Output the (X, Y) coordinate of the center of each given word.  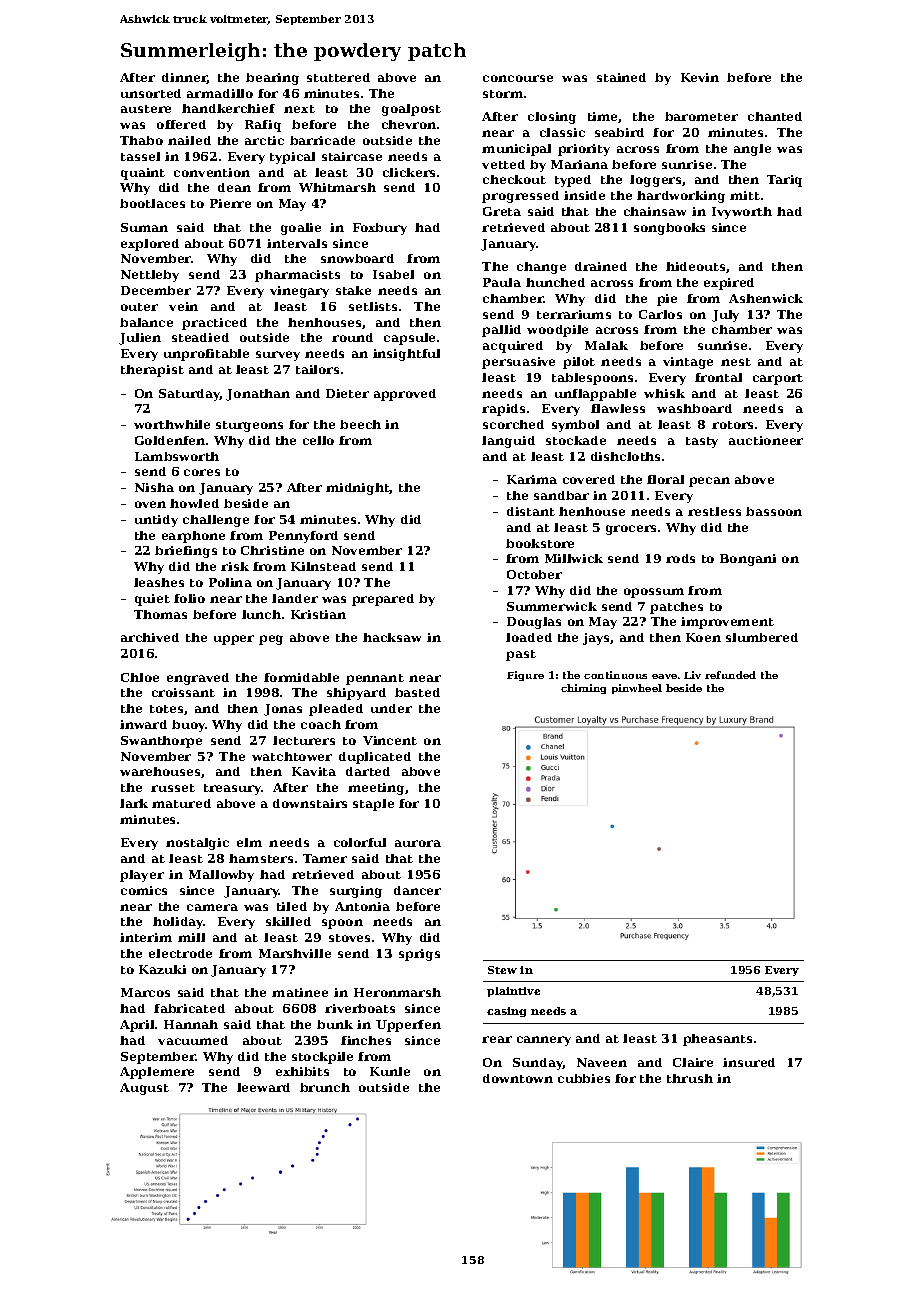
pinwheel (637, 689)
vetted (503, 164)
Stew (502, 970)
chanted (775, 116)
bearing (272, 79)
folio (189, 598)
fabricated (189, 1008)
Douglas (534, 623)
